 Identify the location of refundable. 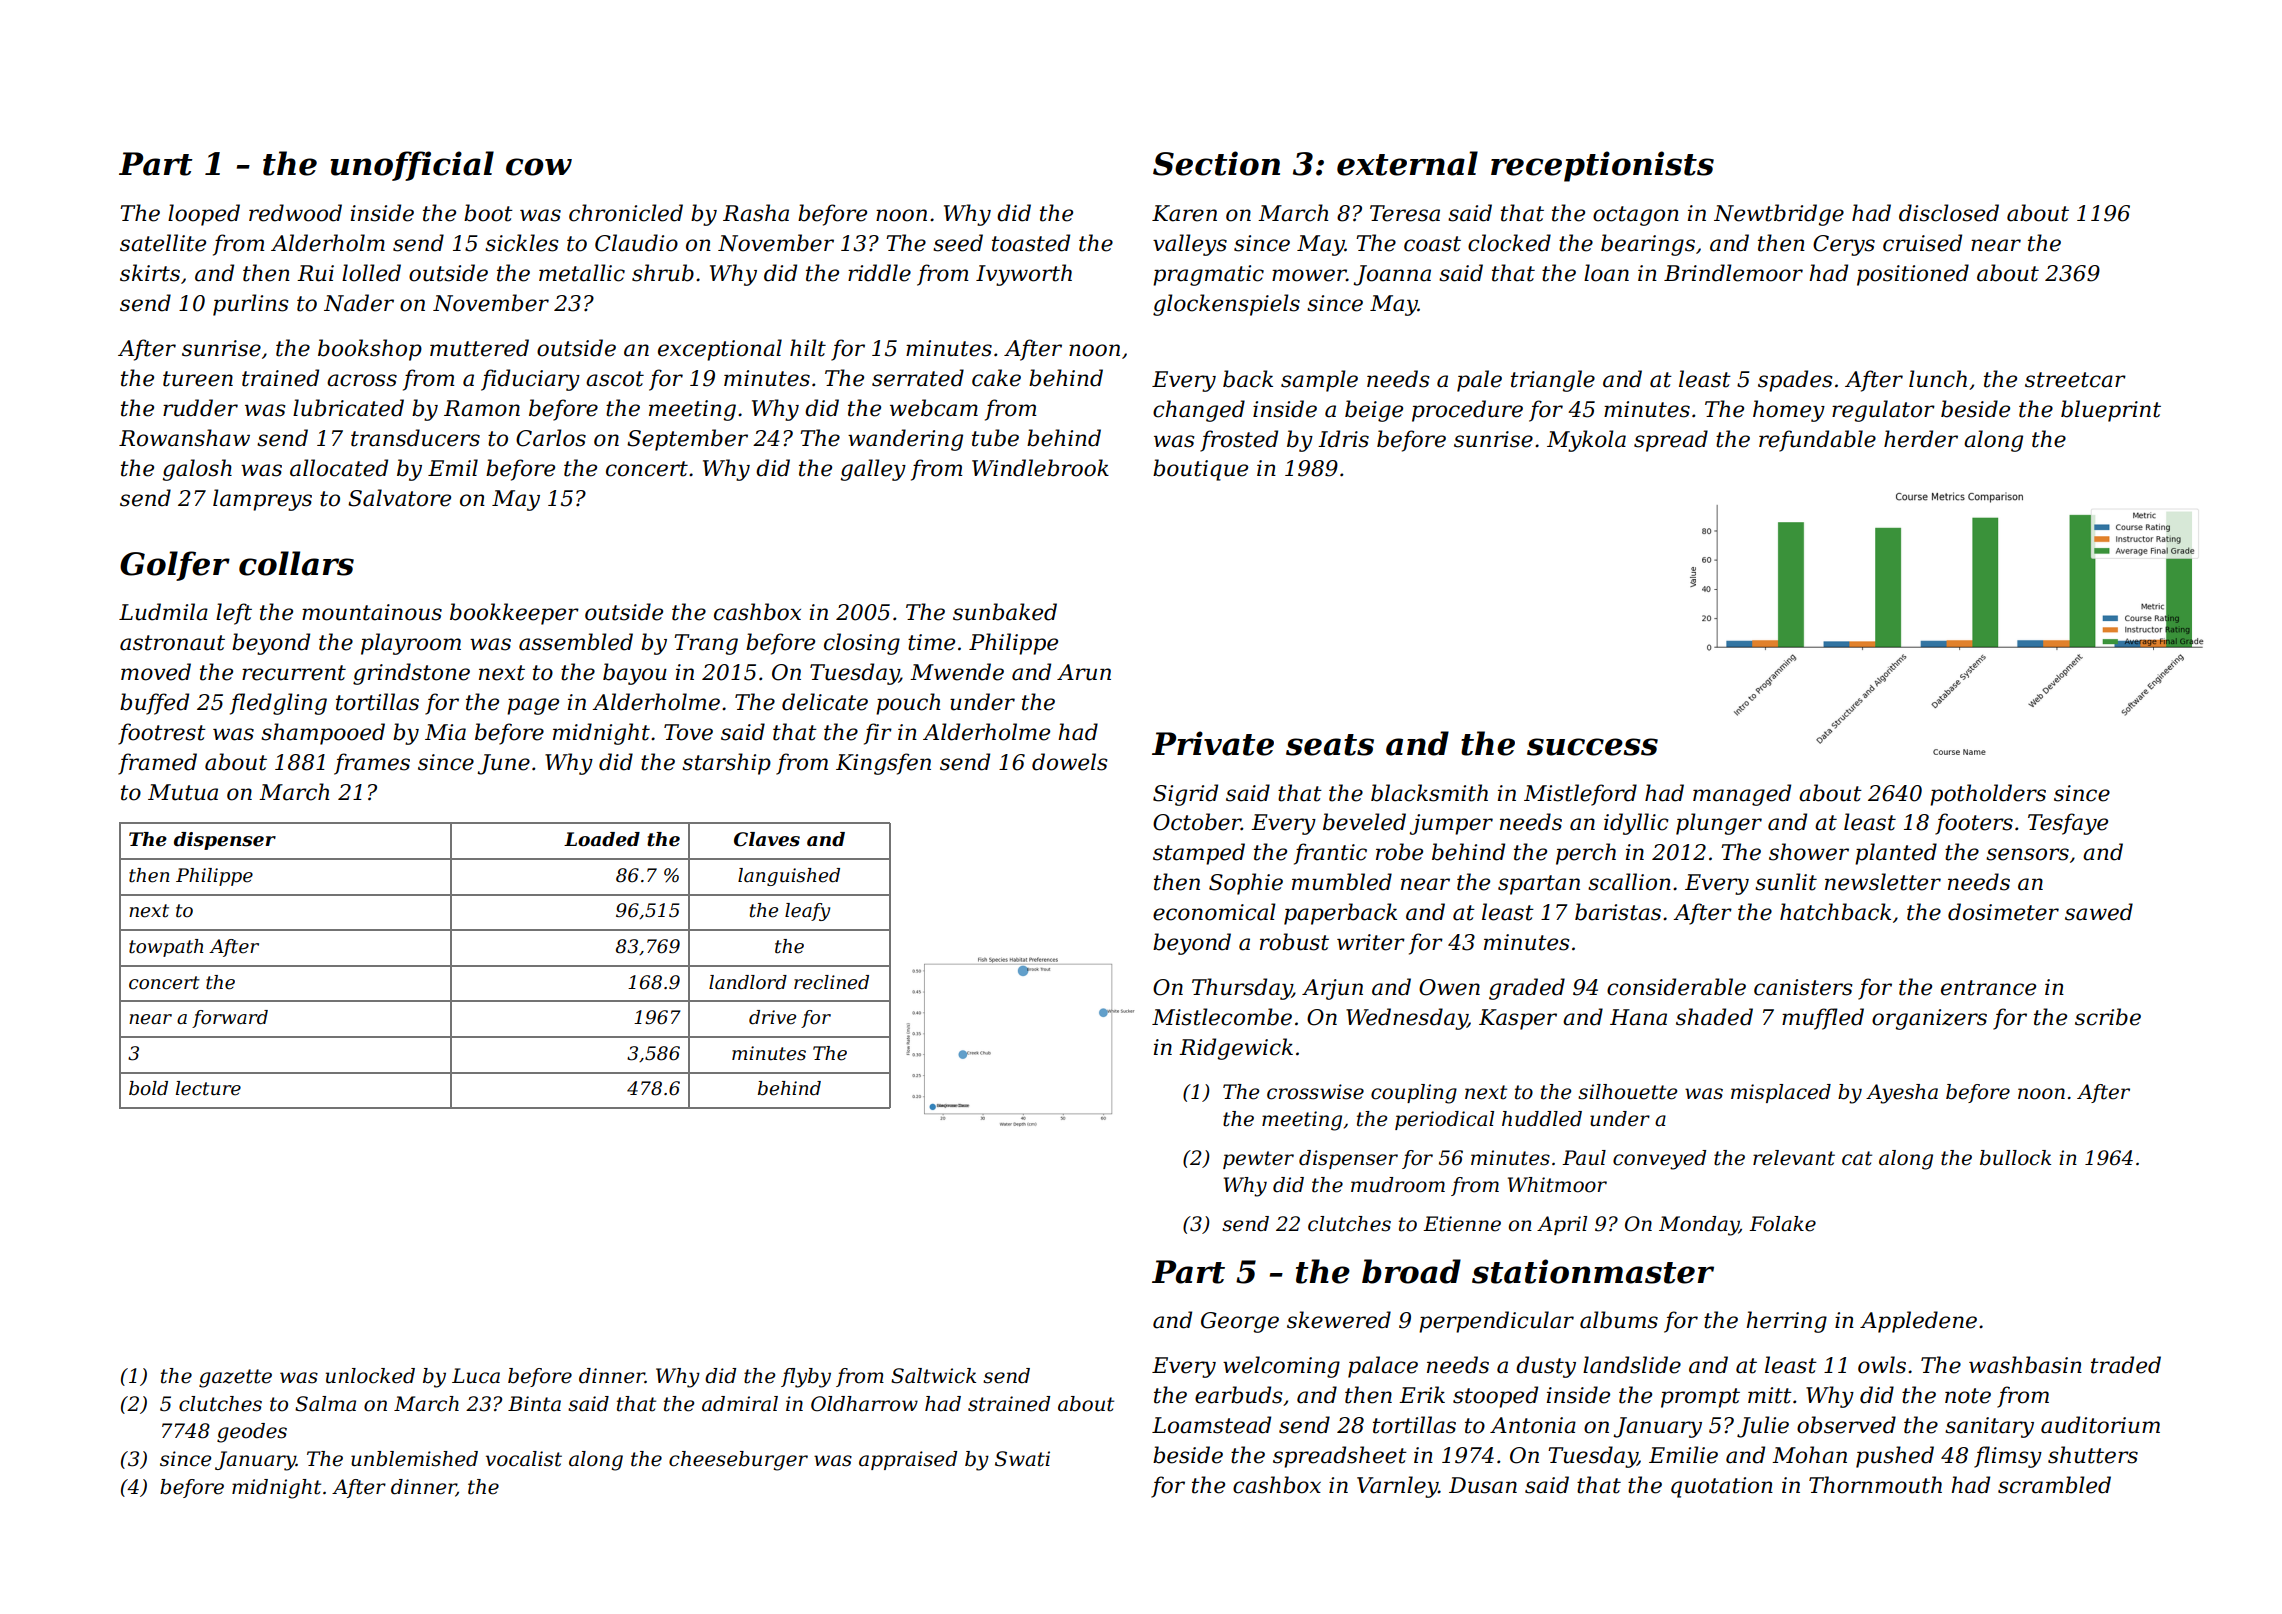
(1817, 441).
